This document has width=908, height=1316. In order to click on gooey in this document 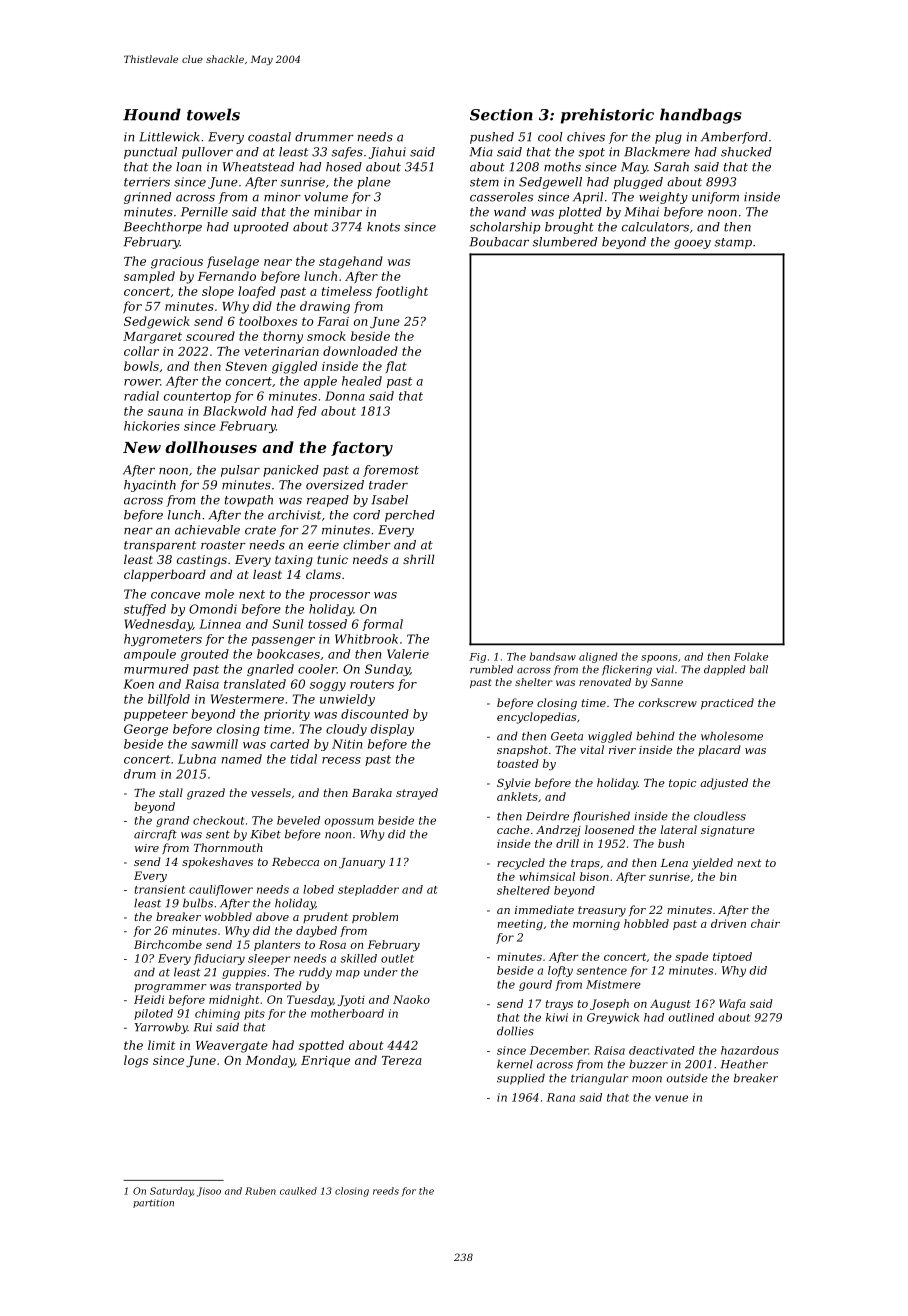, I will do `click(692, 244)`.
